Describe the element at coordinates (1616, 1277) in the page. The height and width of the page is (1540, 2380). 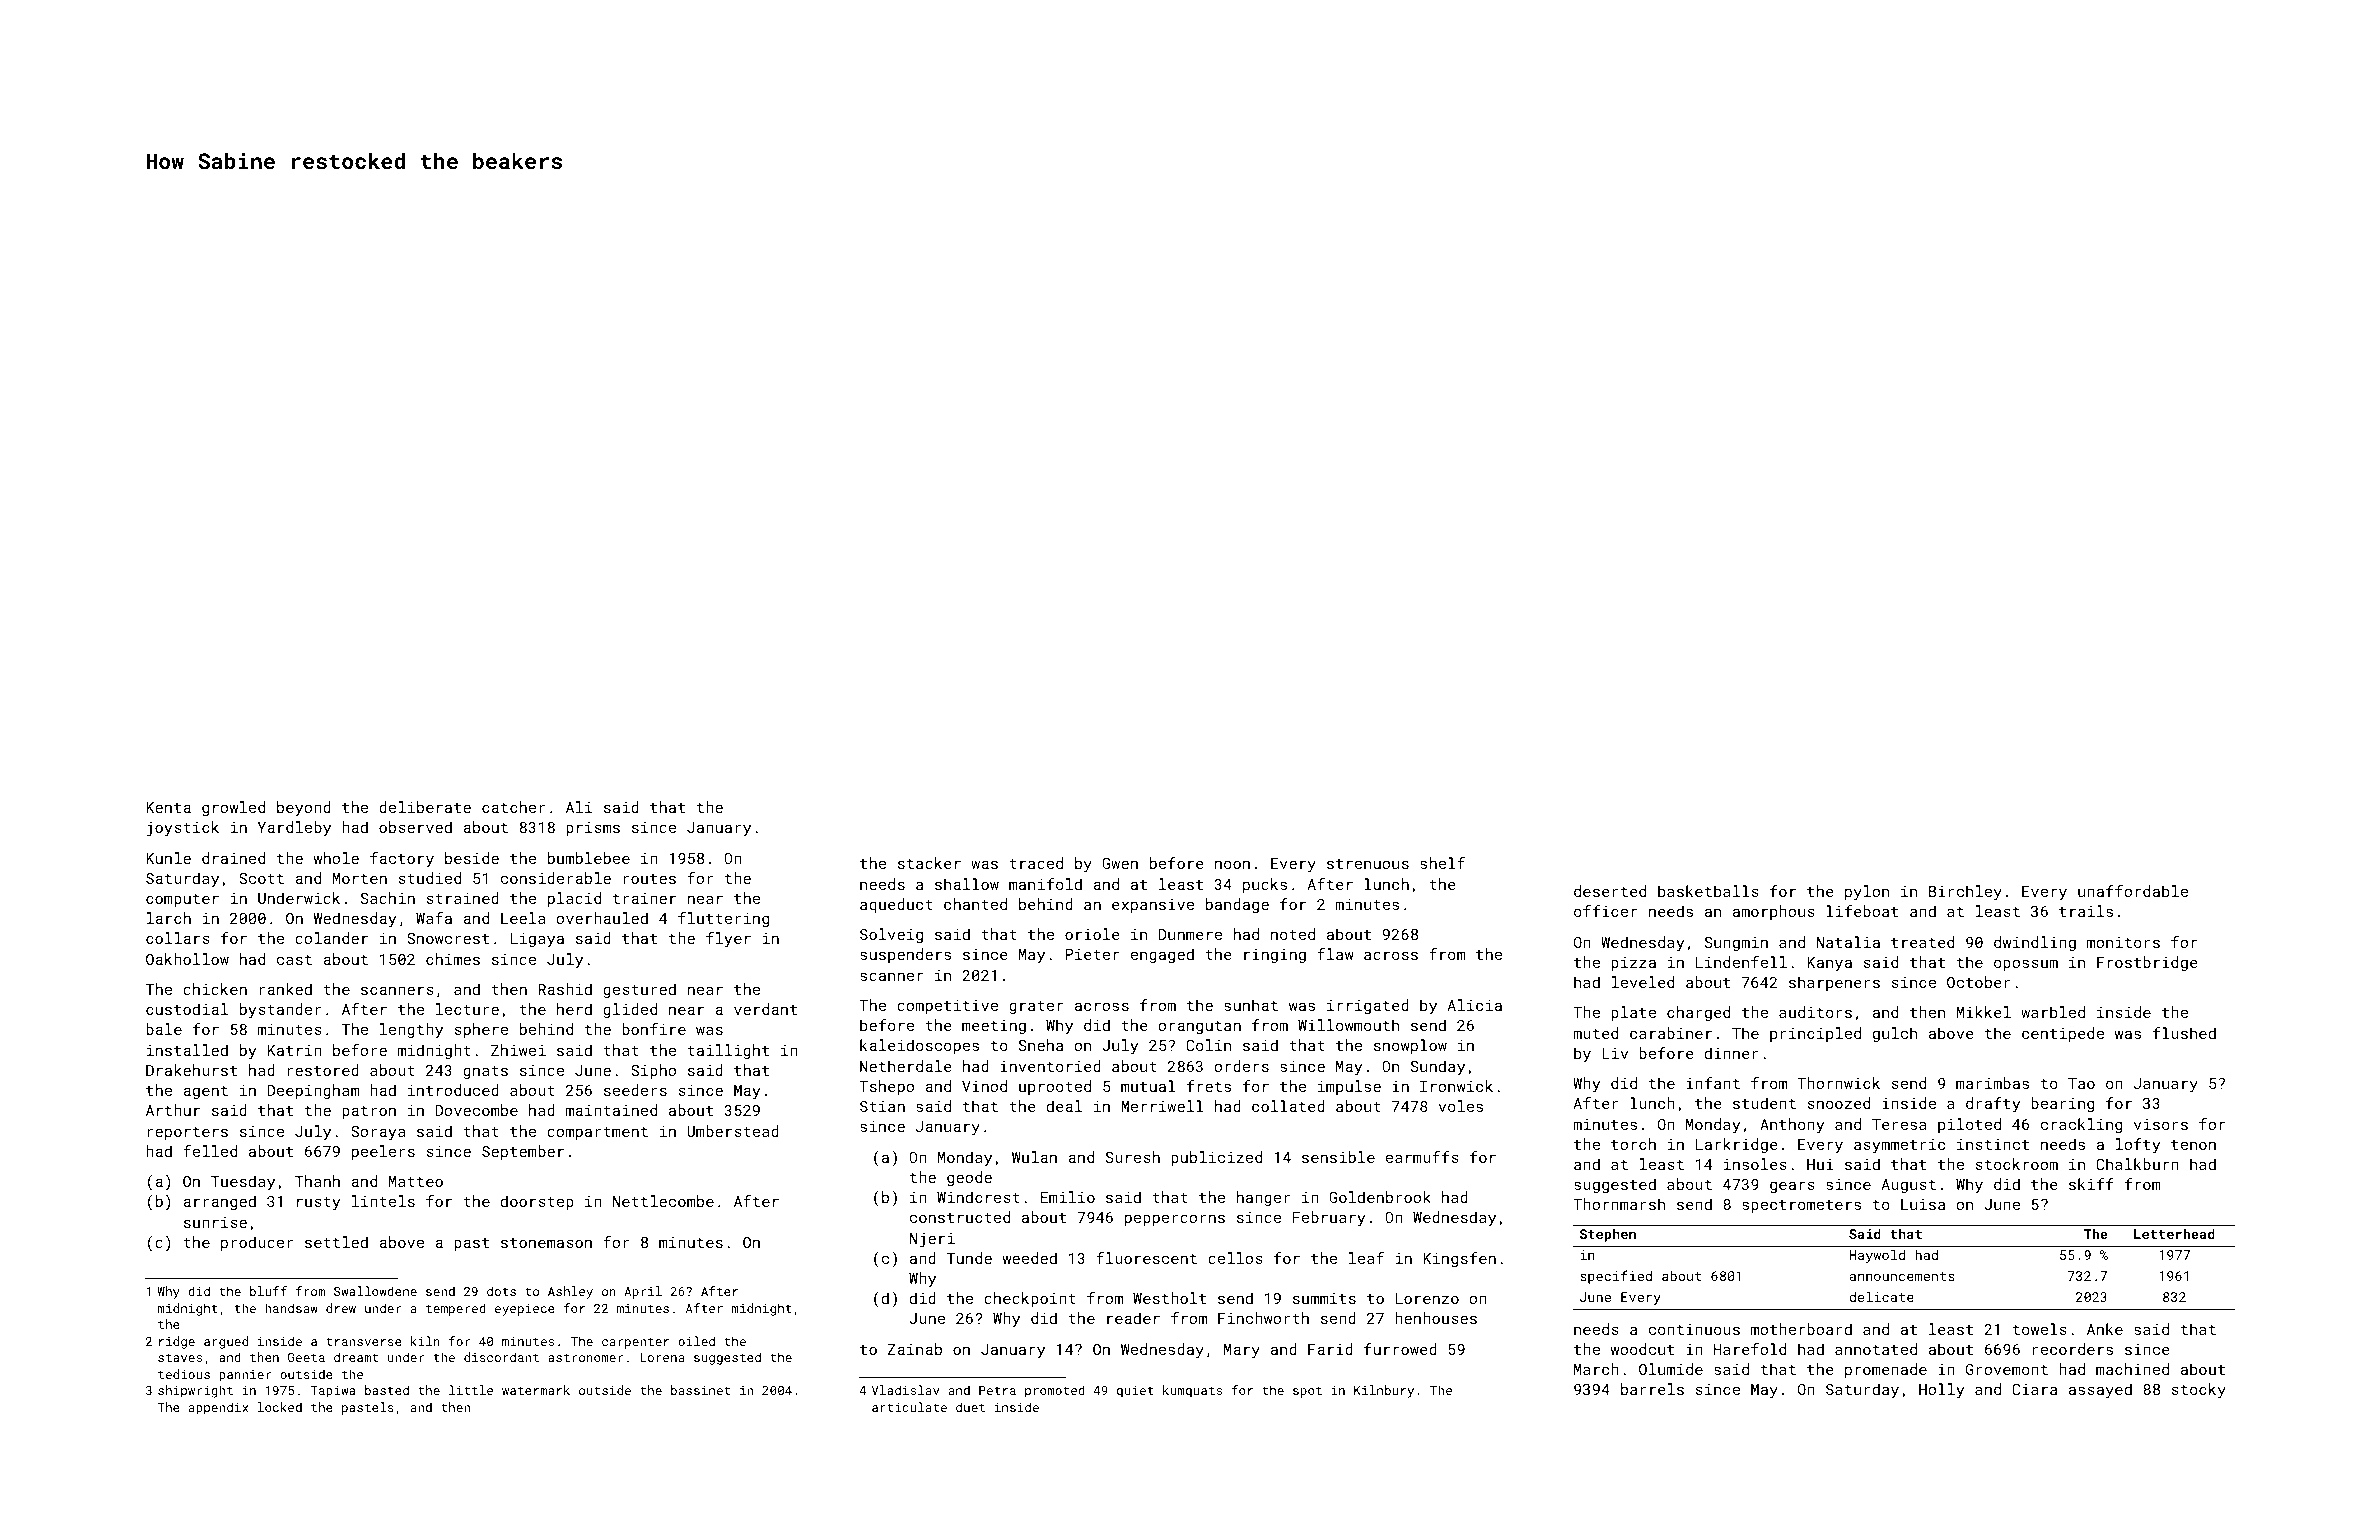
I see `specified` at that location.
